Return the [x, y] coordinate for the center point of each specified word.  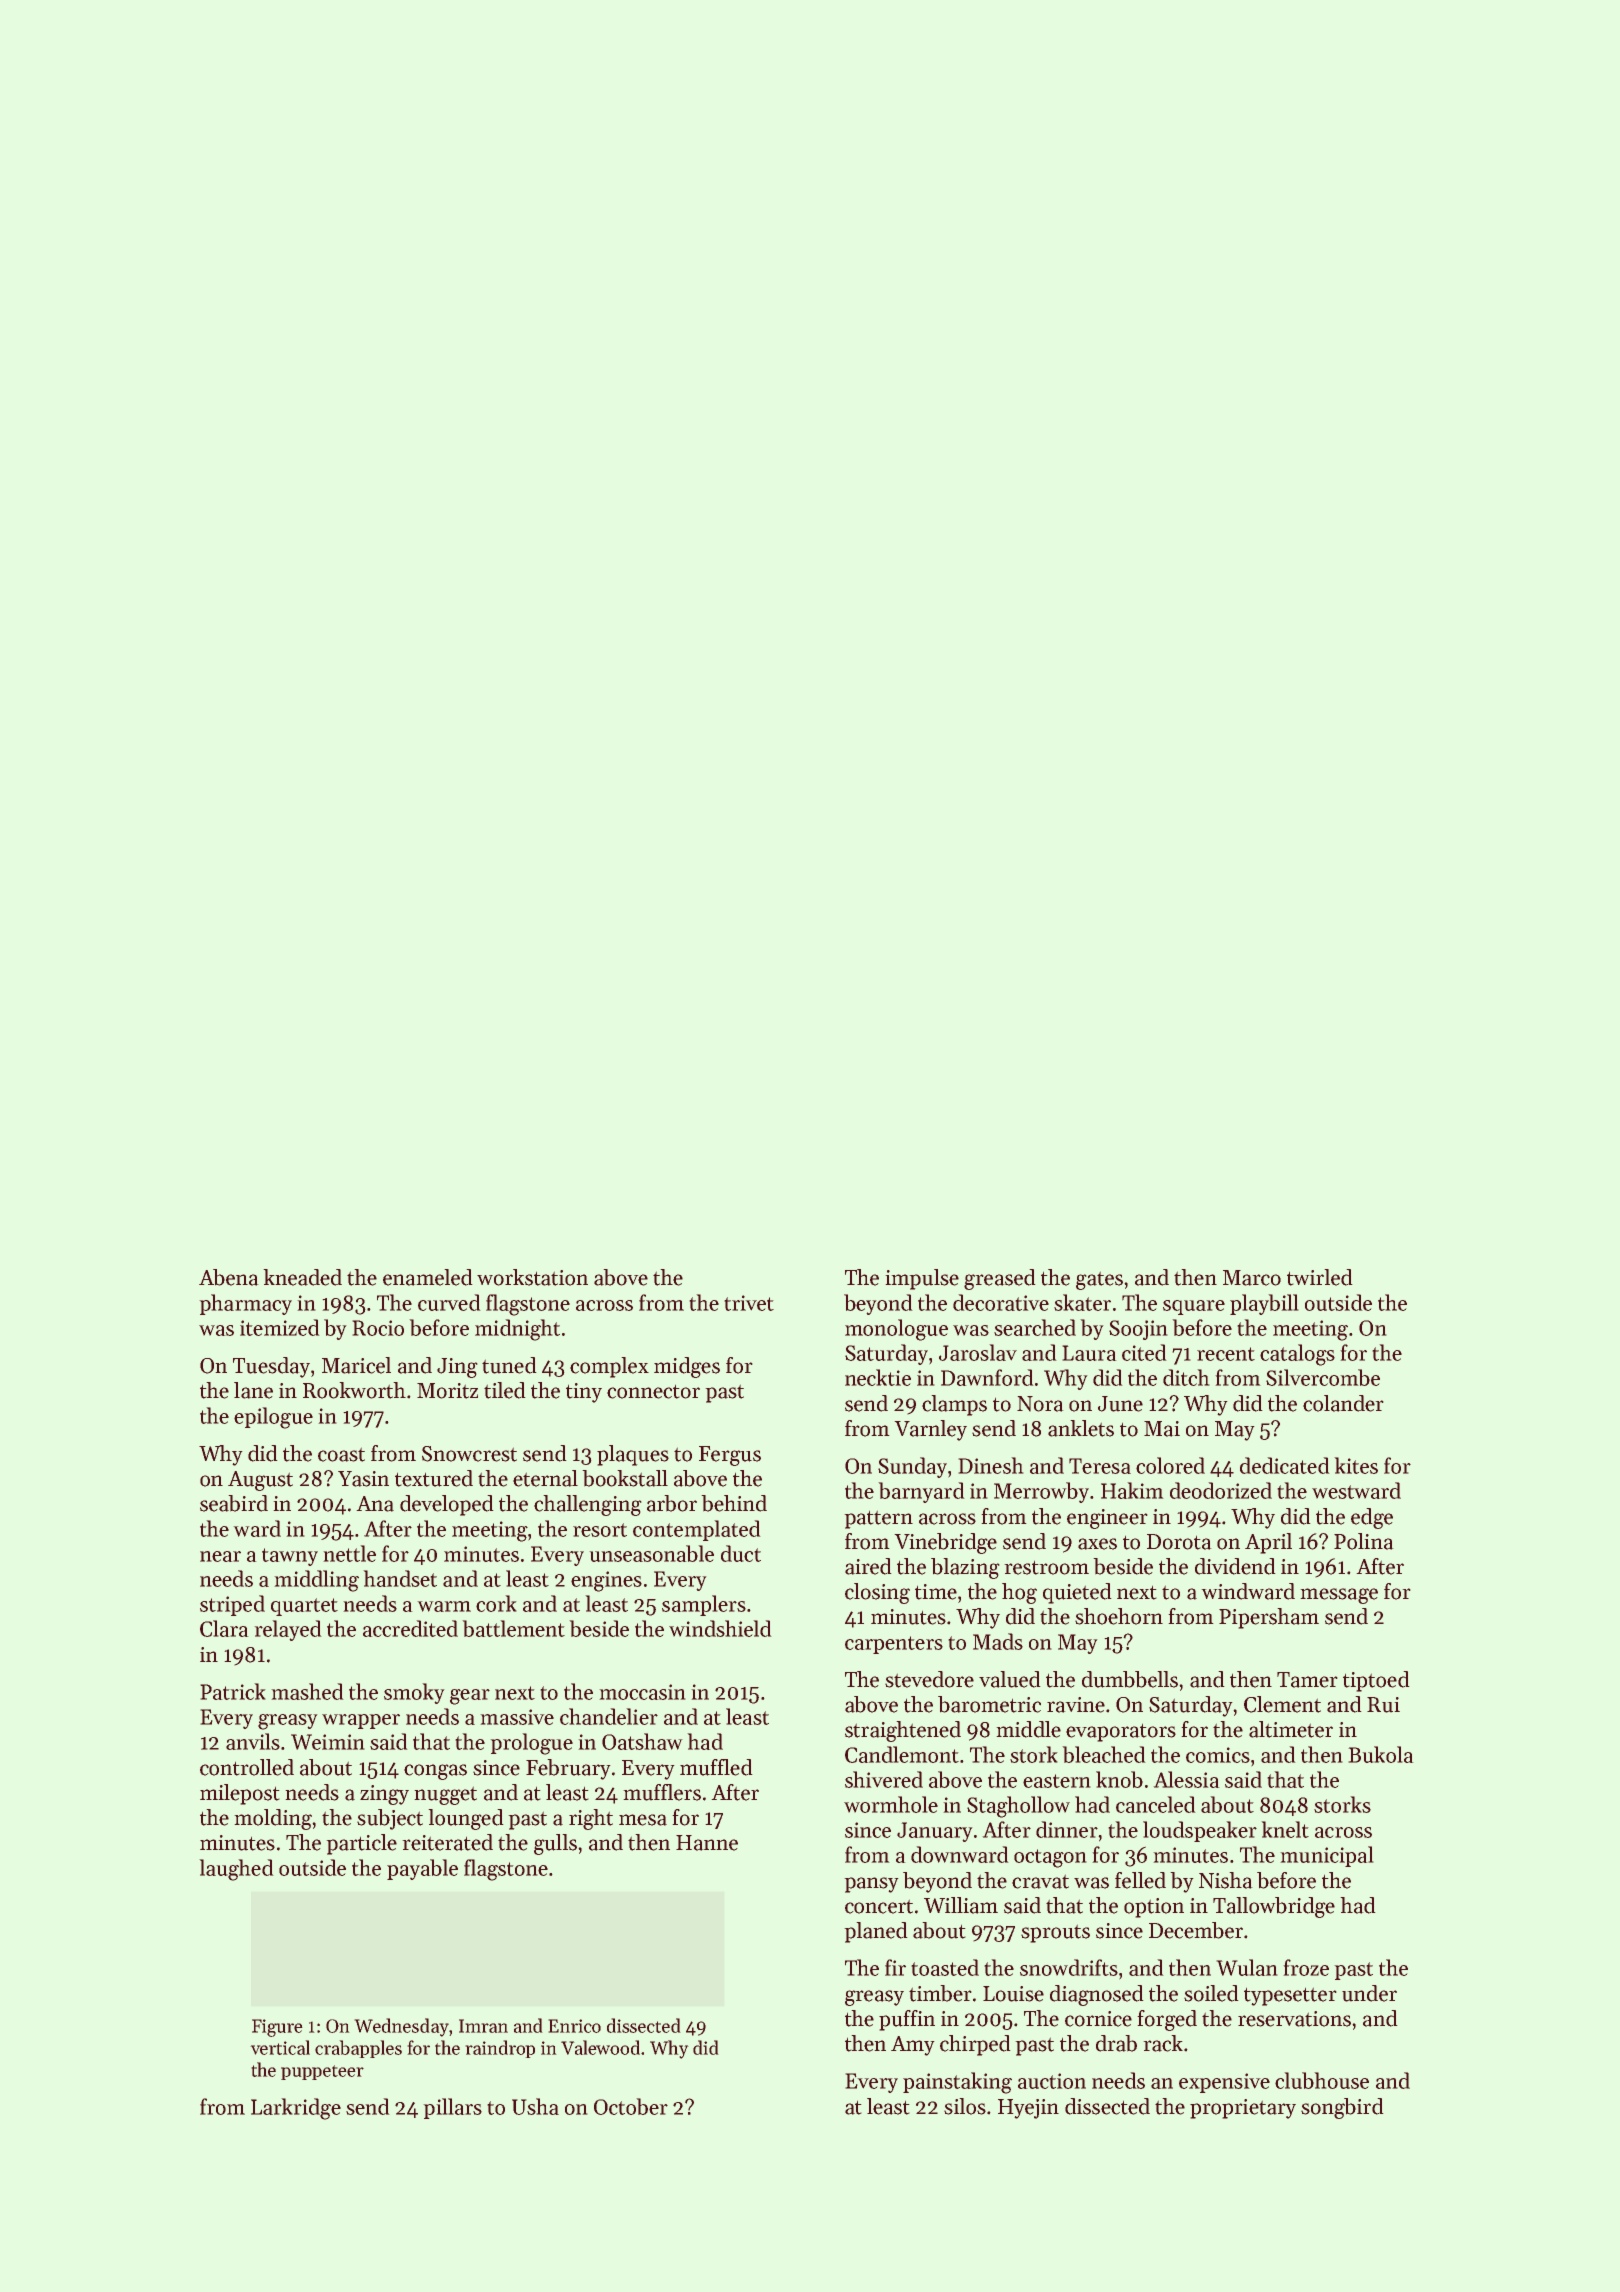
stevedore [929, 1679]
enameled [427, 1277]
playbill [1264, 1304]
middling [317, 1581]
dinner [1067, 1829]
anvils [253, 1741]
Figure [277, 2028]
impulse [922, 1279]
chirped [975, 2045]
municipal [1327, 1856]
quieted [1077, 1593]
